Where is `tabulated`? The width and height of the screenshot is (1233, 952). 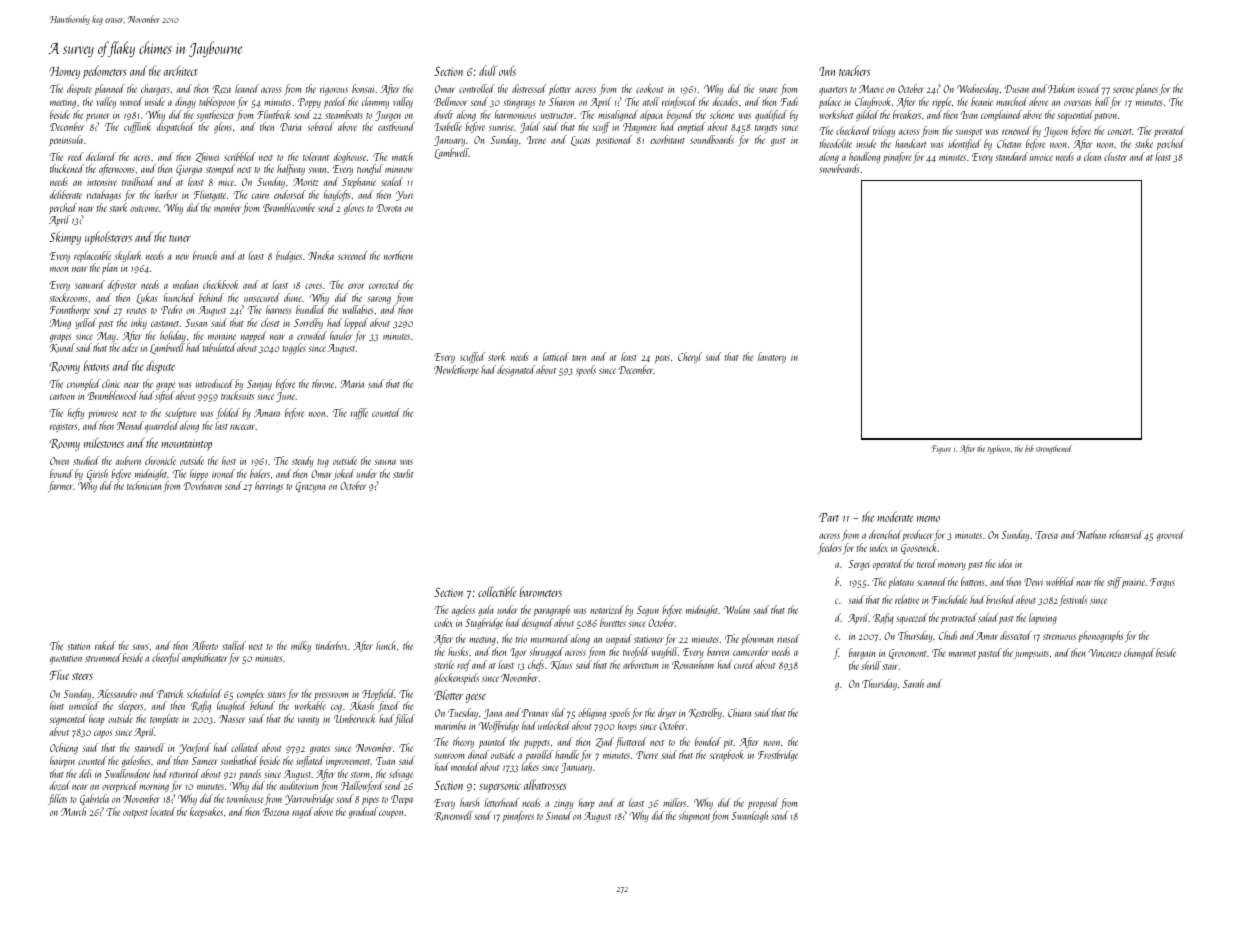 tabulated is located at coordinates (219, 347).
